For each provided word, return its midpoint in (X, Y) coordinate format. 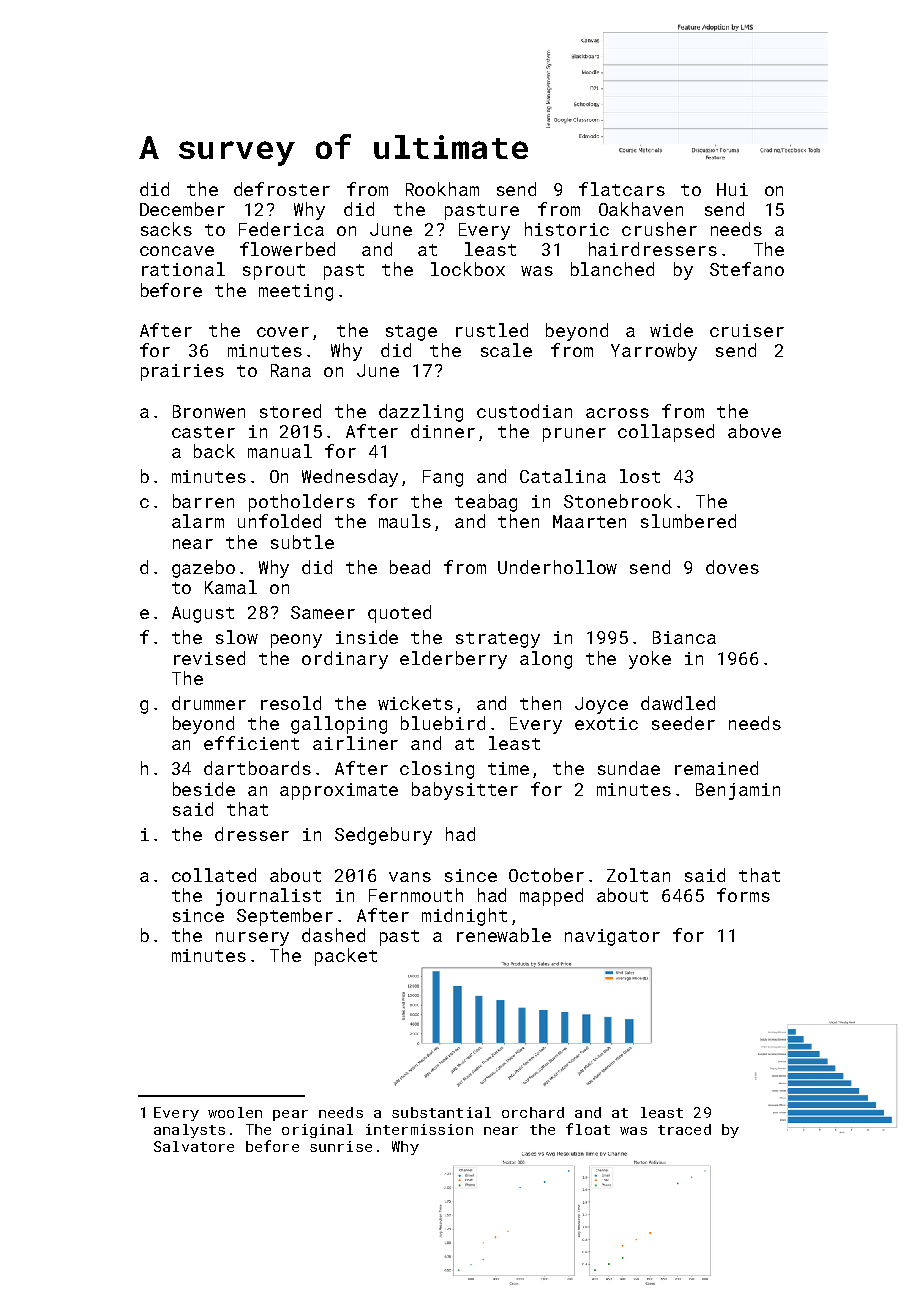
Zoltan (638, 875)
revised (209, 658)
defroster (282, 189)
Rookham (442, 189)
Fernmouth (416, 895)
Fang (443, 478)
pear (290, 1115)
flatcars (622, 189)
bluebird (443, 723)
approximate (339, 791)
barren (203, 501)
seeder (683, 723)
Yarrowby (654, 352)
